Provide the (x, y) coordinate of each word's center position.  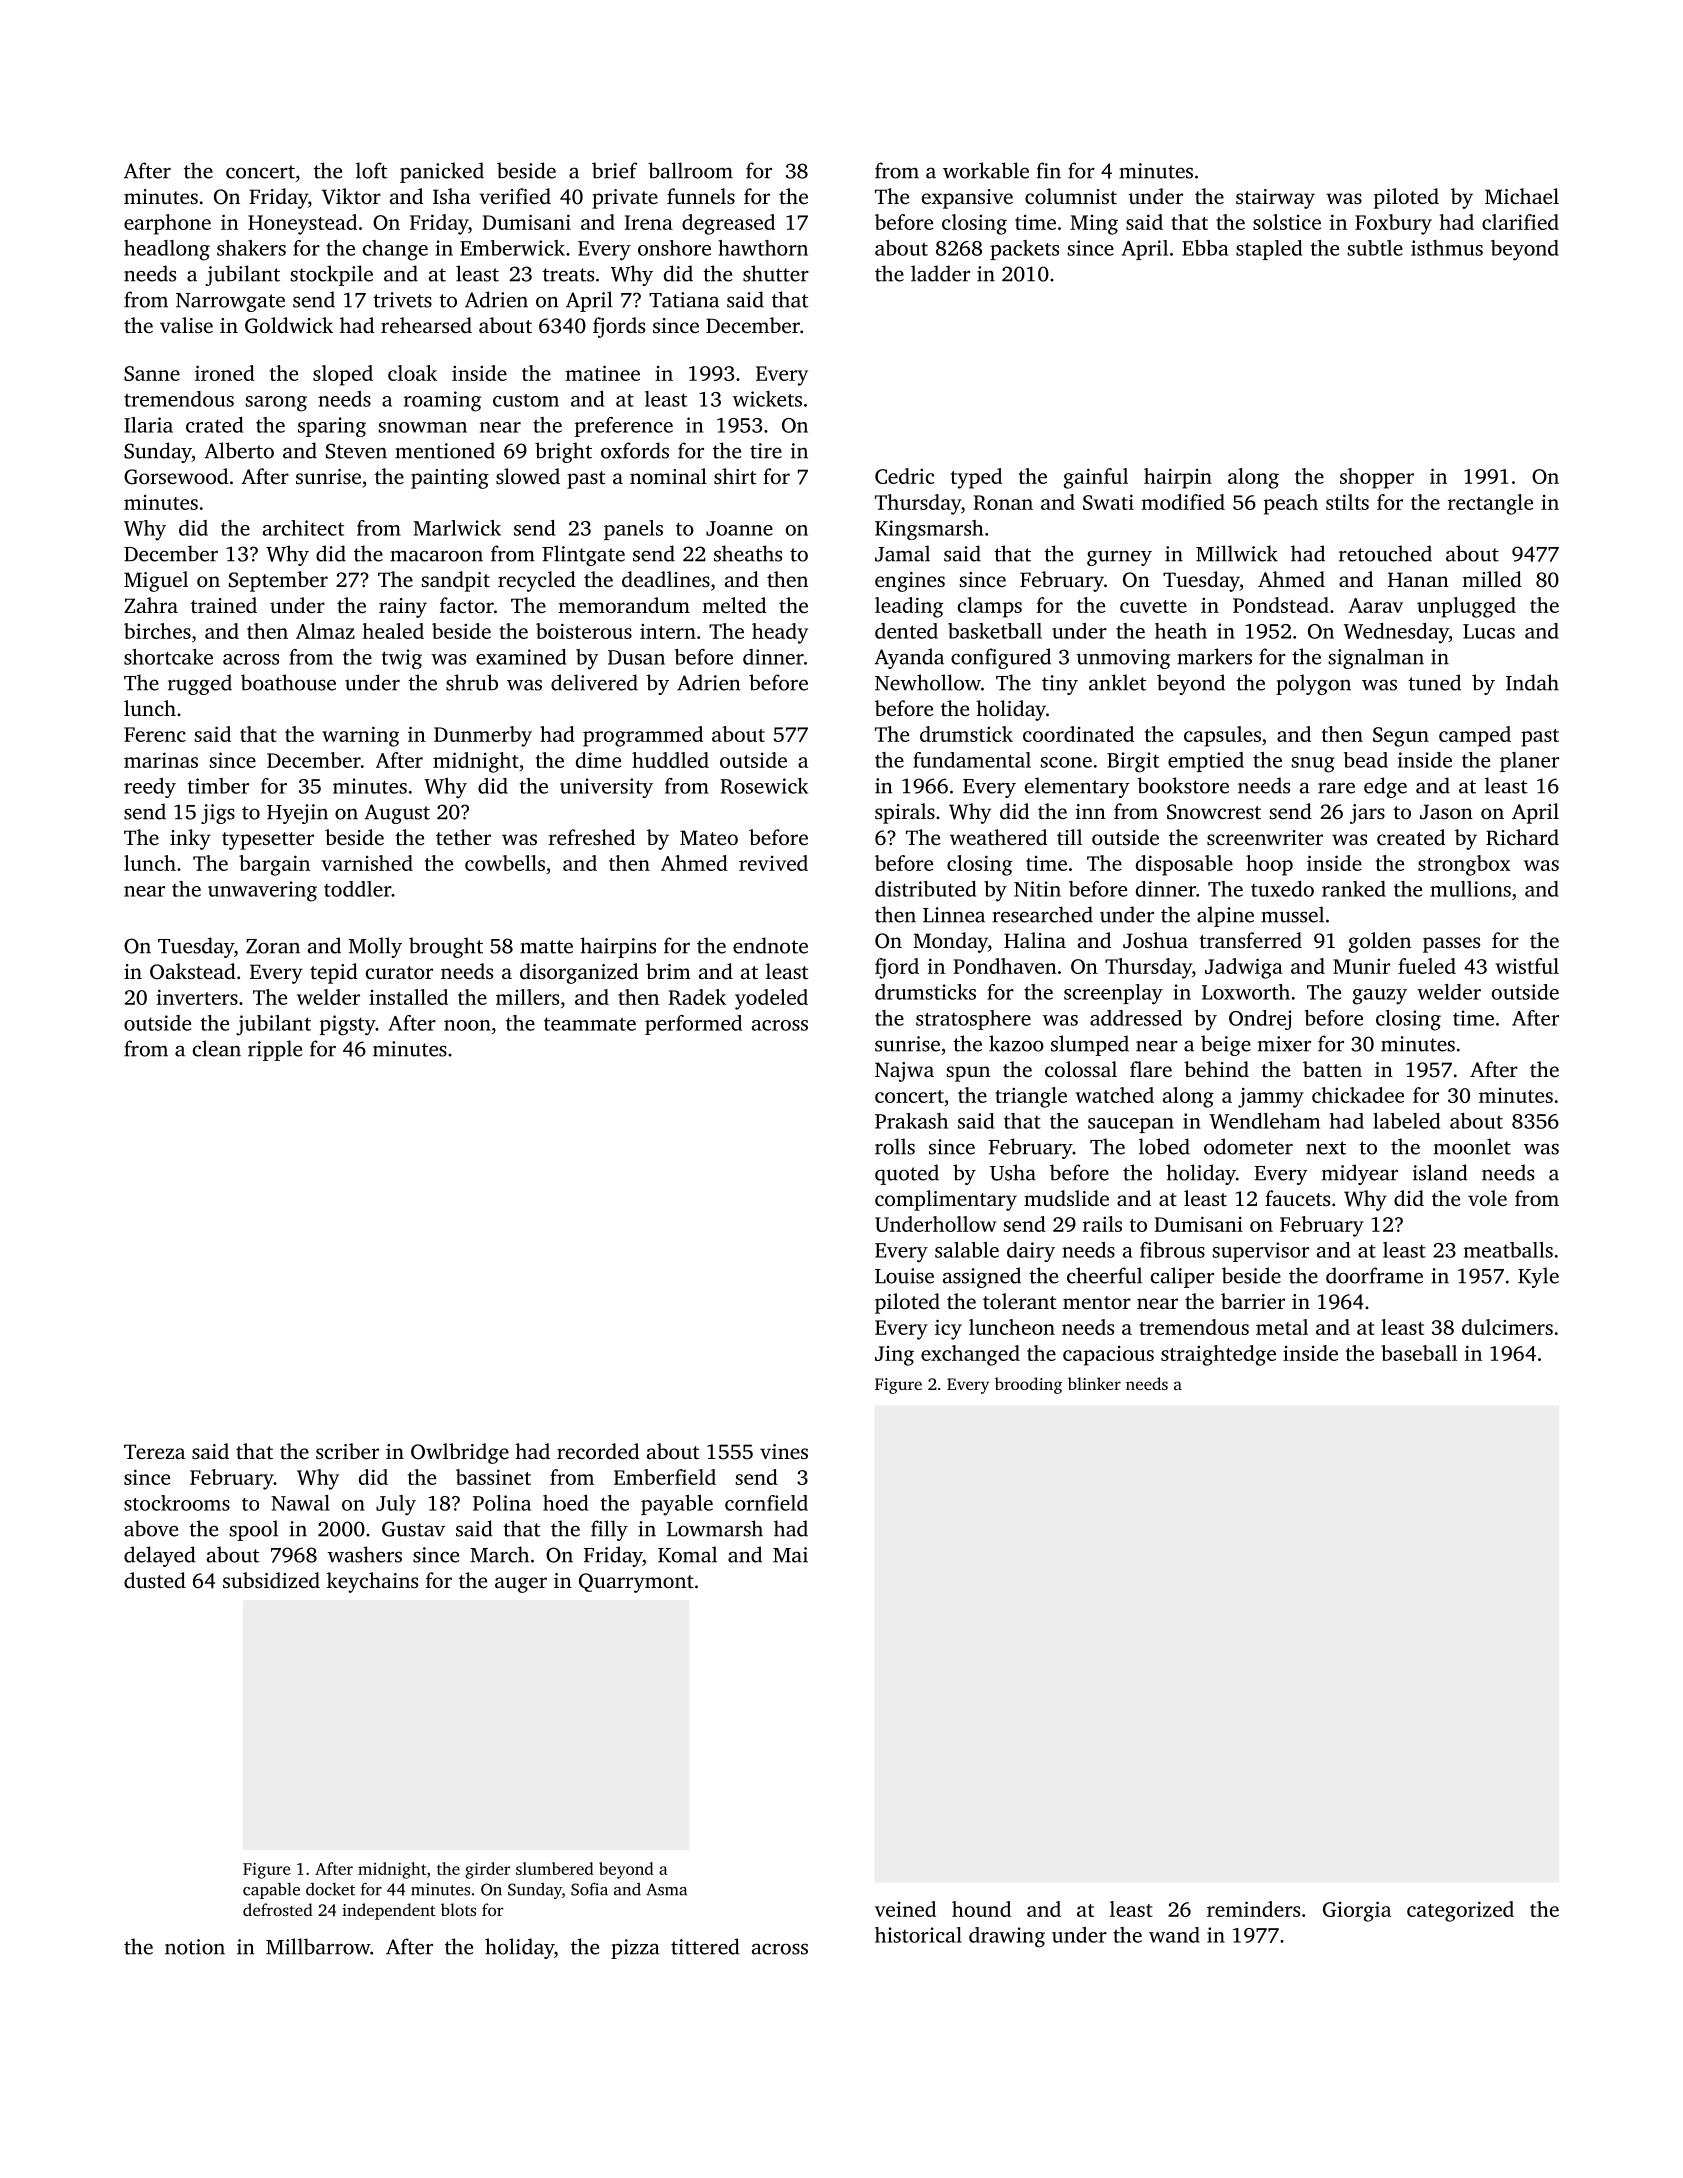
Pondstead (1281, 605)
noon (467, 1025)
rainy (403, 608)
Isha (452, 196)
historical (918, 1935)
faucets (1297, 1198)
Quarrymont (636, 1583)
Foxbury (1393, 224)
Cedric (904, 476)
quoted (907, 1174)
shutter (776, 273)
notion (195, 1947)
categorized (1460, 1911)
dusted (155, 1580)
